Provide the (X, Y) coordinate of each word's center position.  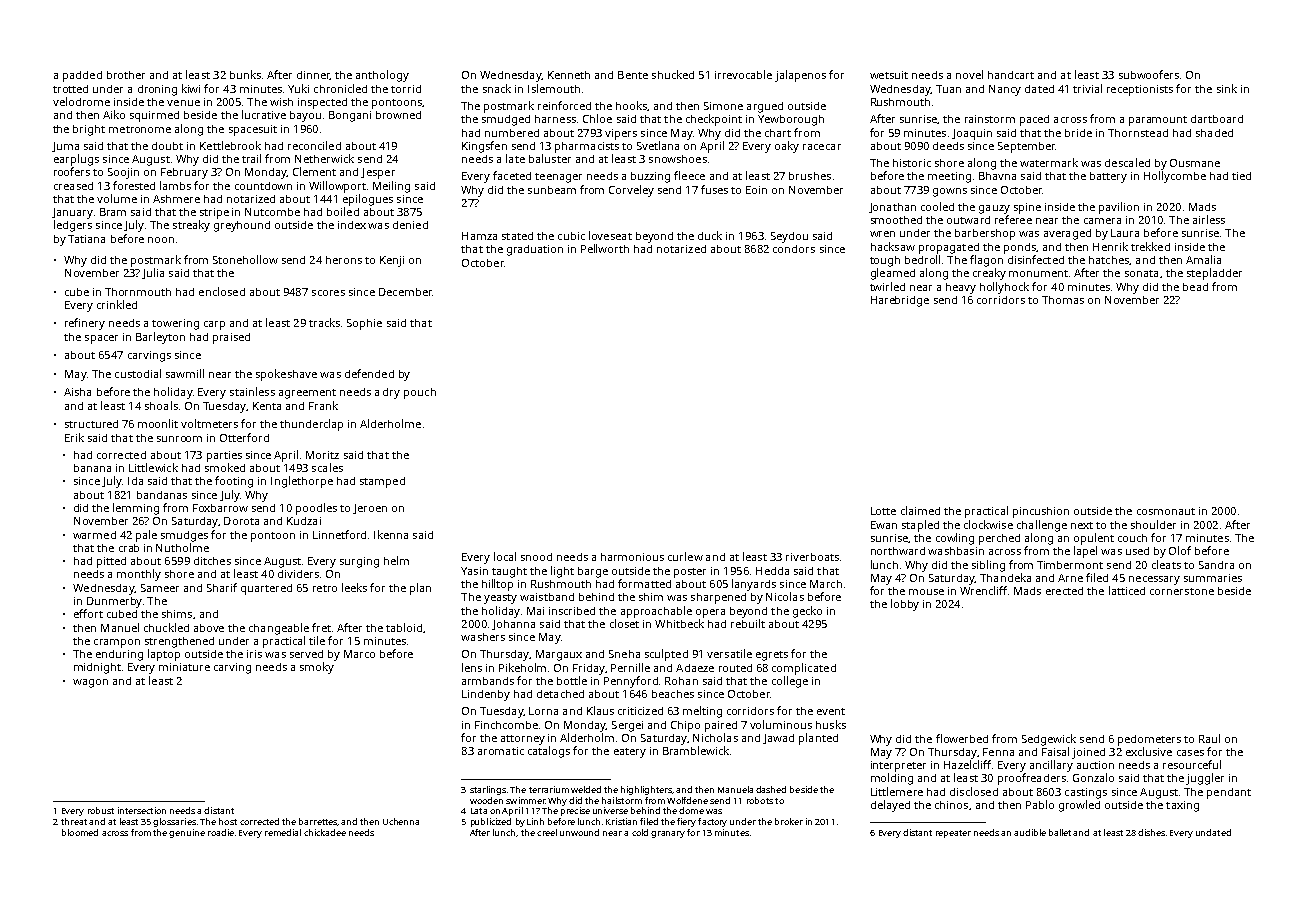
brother (126, 75)
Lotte (883, 511)
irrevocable (743, 74)
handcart (1011, 75)
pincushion (1041, 512)
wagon (90, 683)
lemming (136, 509)
